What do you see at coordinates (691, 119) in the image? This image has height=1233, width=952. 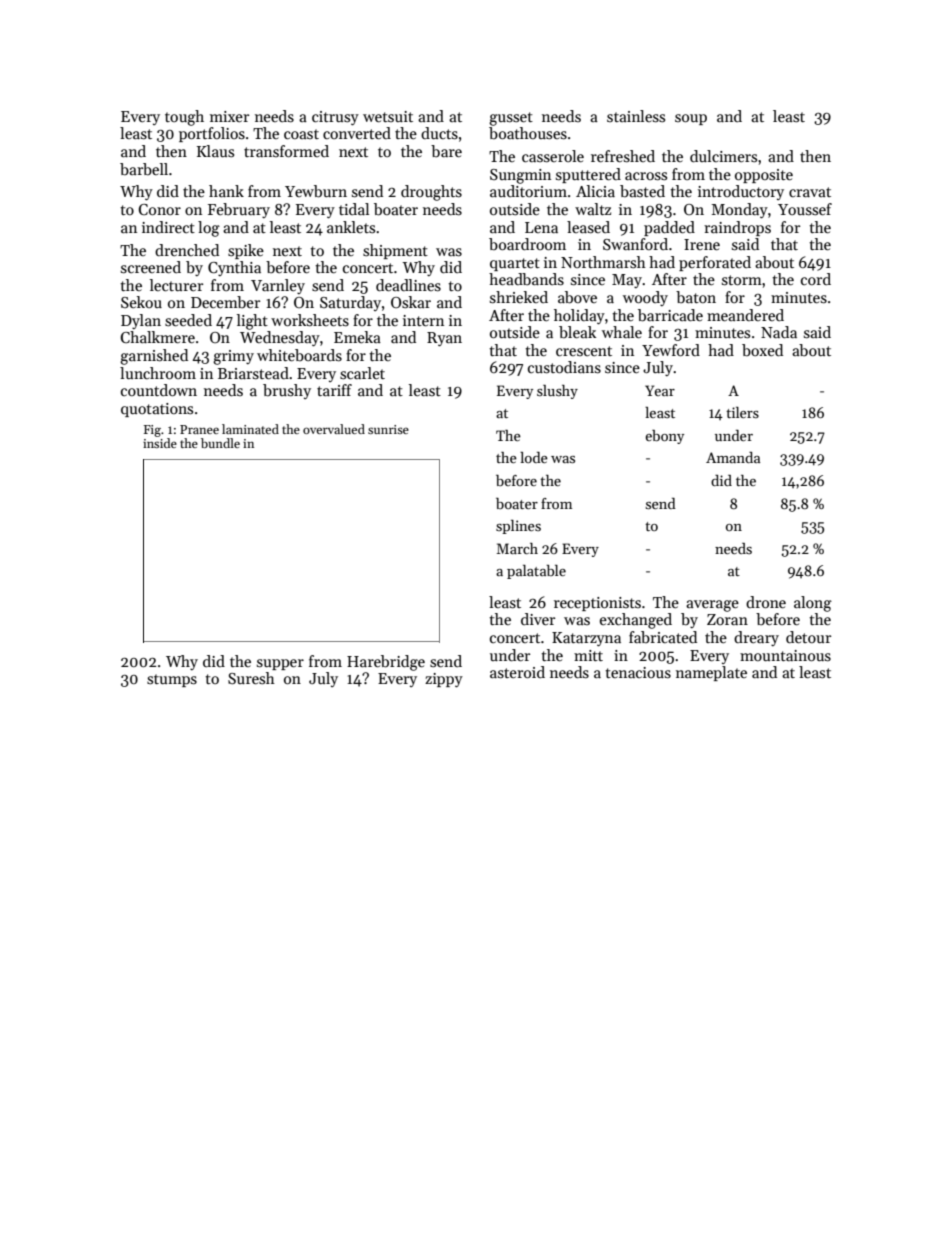 I see `soup` at bounding box center [691, 119].
